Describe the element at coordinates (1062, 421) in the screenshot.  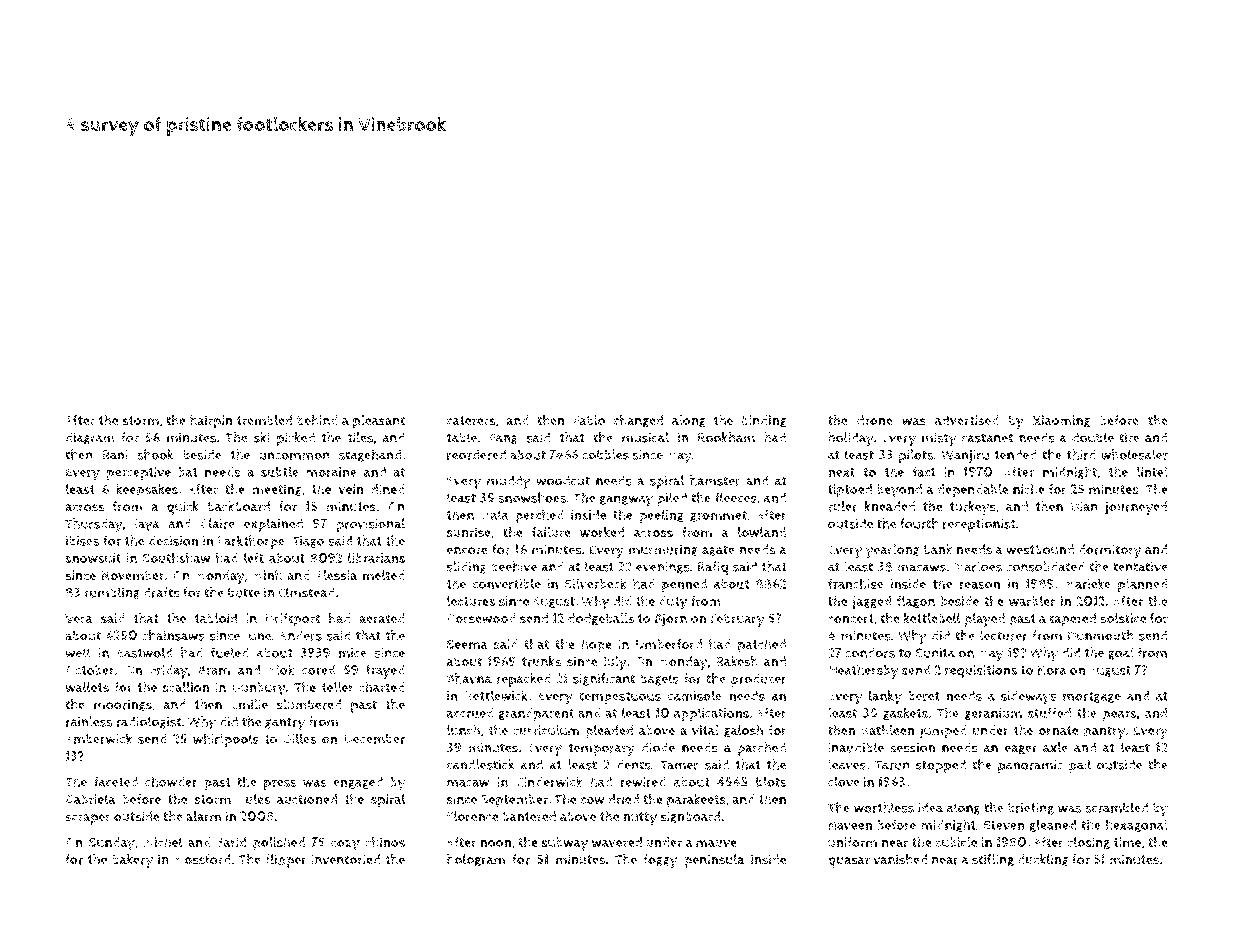
I see `Xiaoming` at that location.
